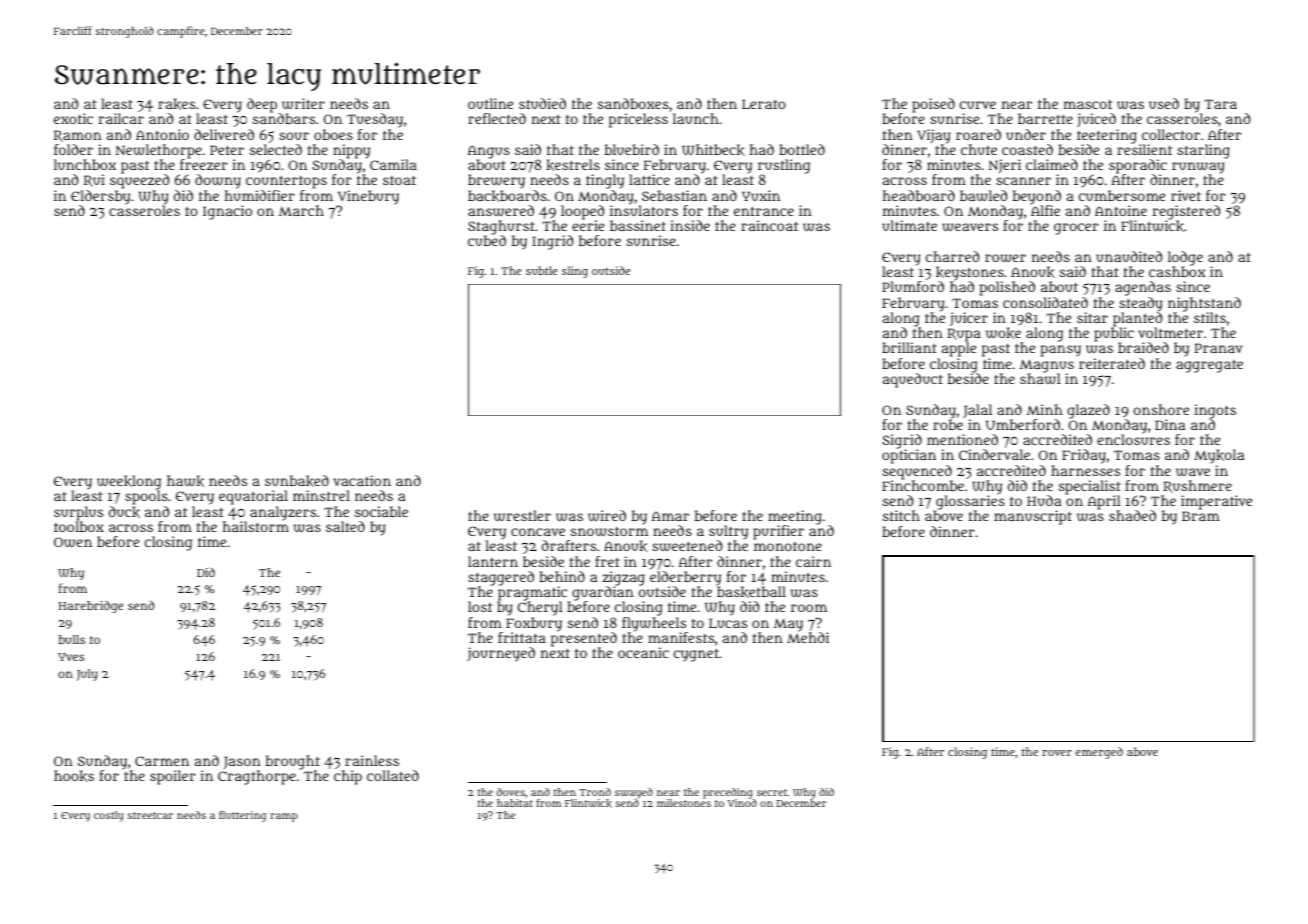 This document has height=924, width=1308. Describe the element at coordinates (480, 606) in the document. I see `lost` at that location.
